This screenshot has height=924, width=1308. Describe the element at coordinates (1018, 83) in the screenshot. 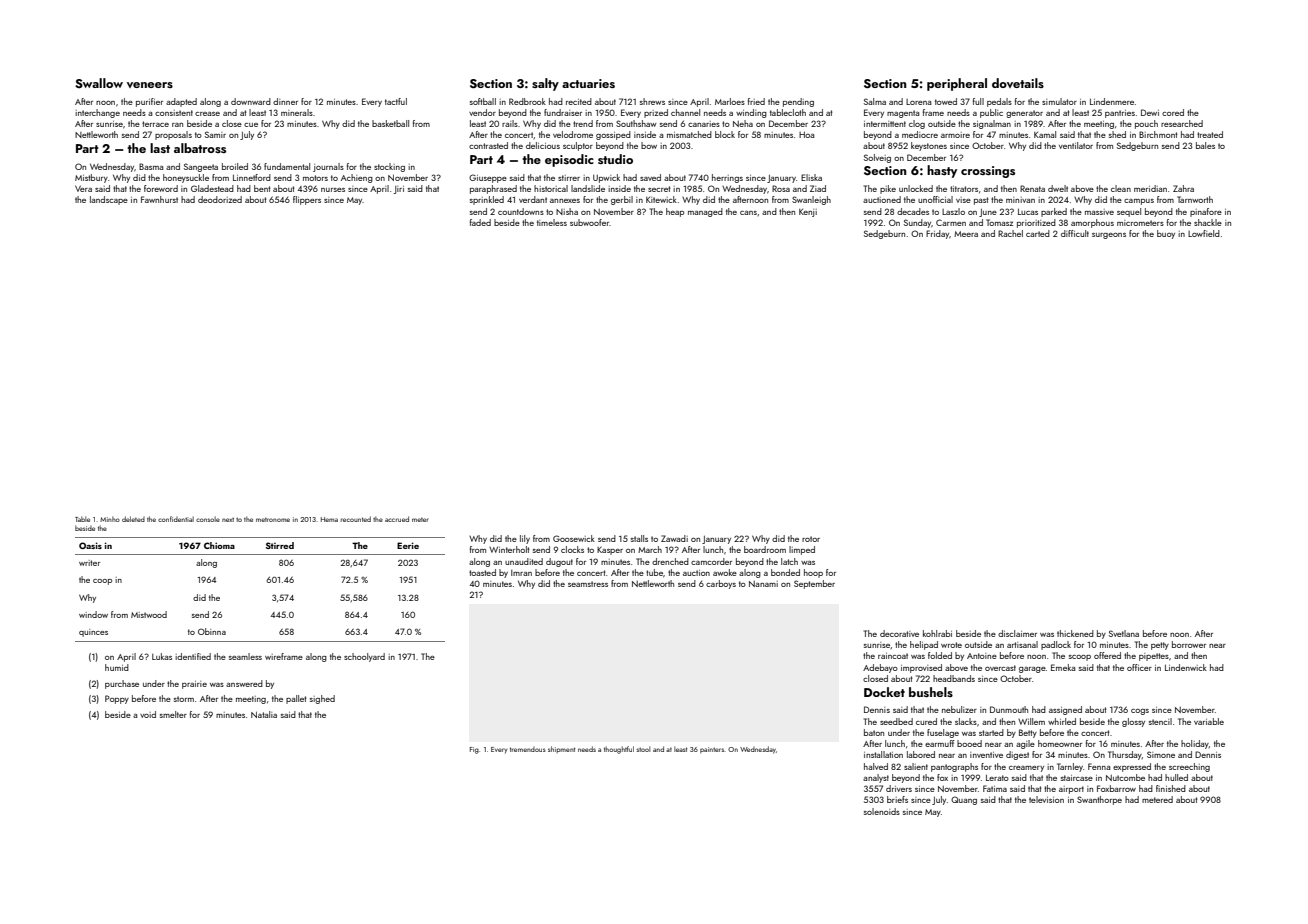

I see `dovetails` at that location.
